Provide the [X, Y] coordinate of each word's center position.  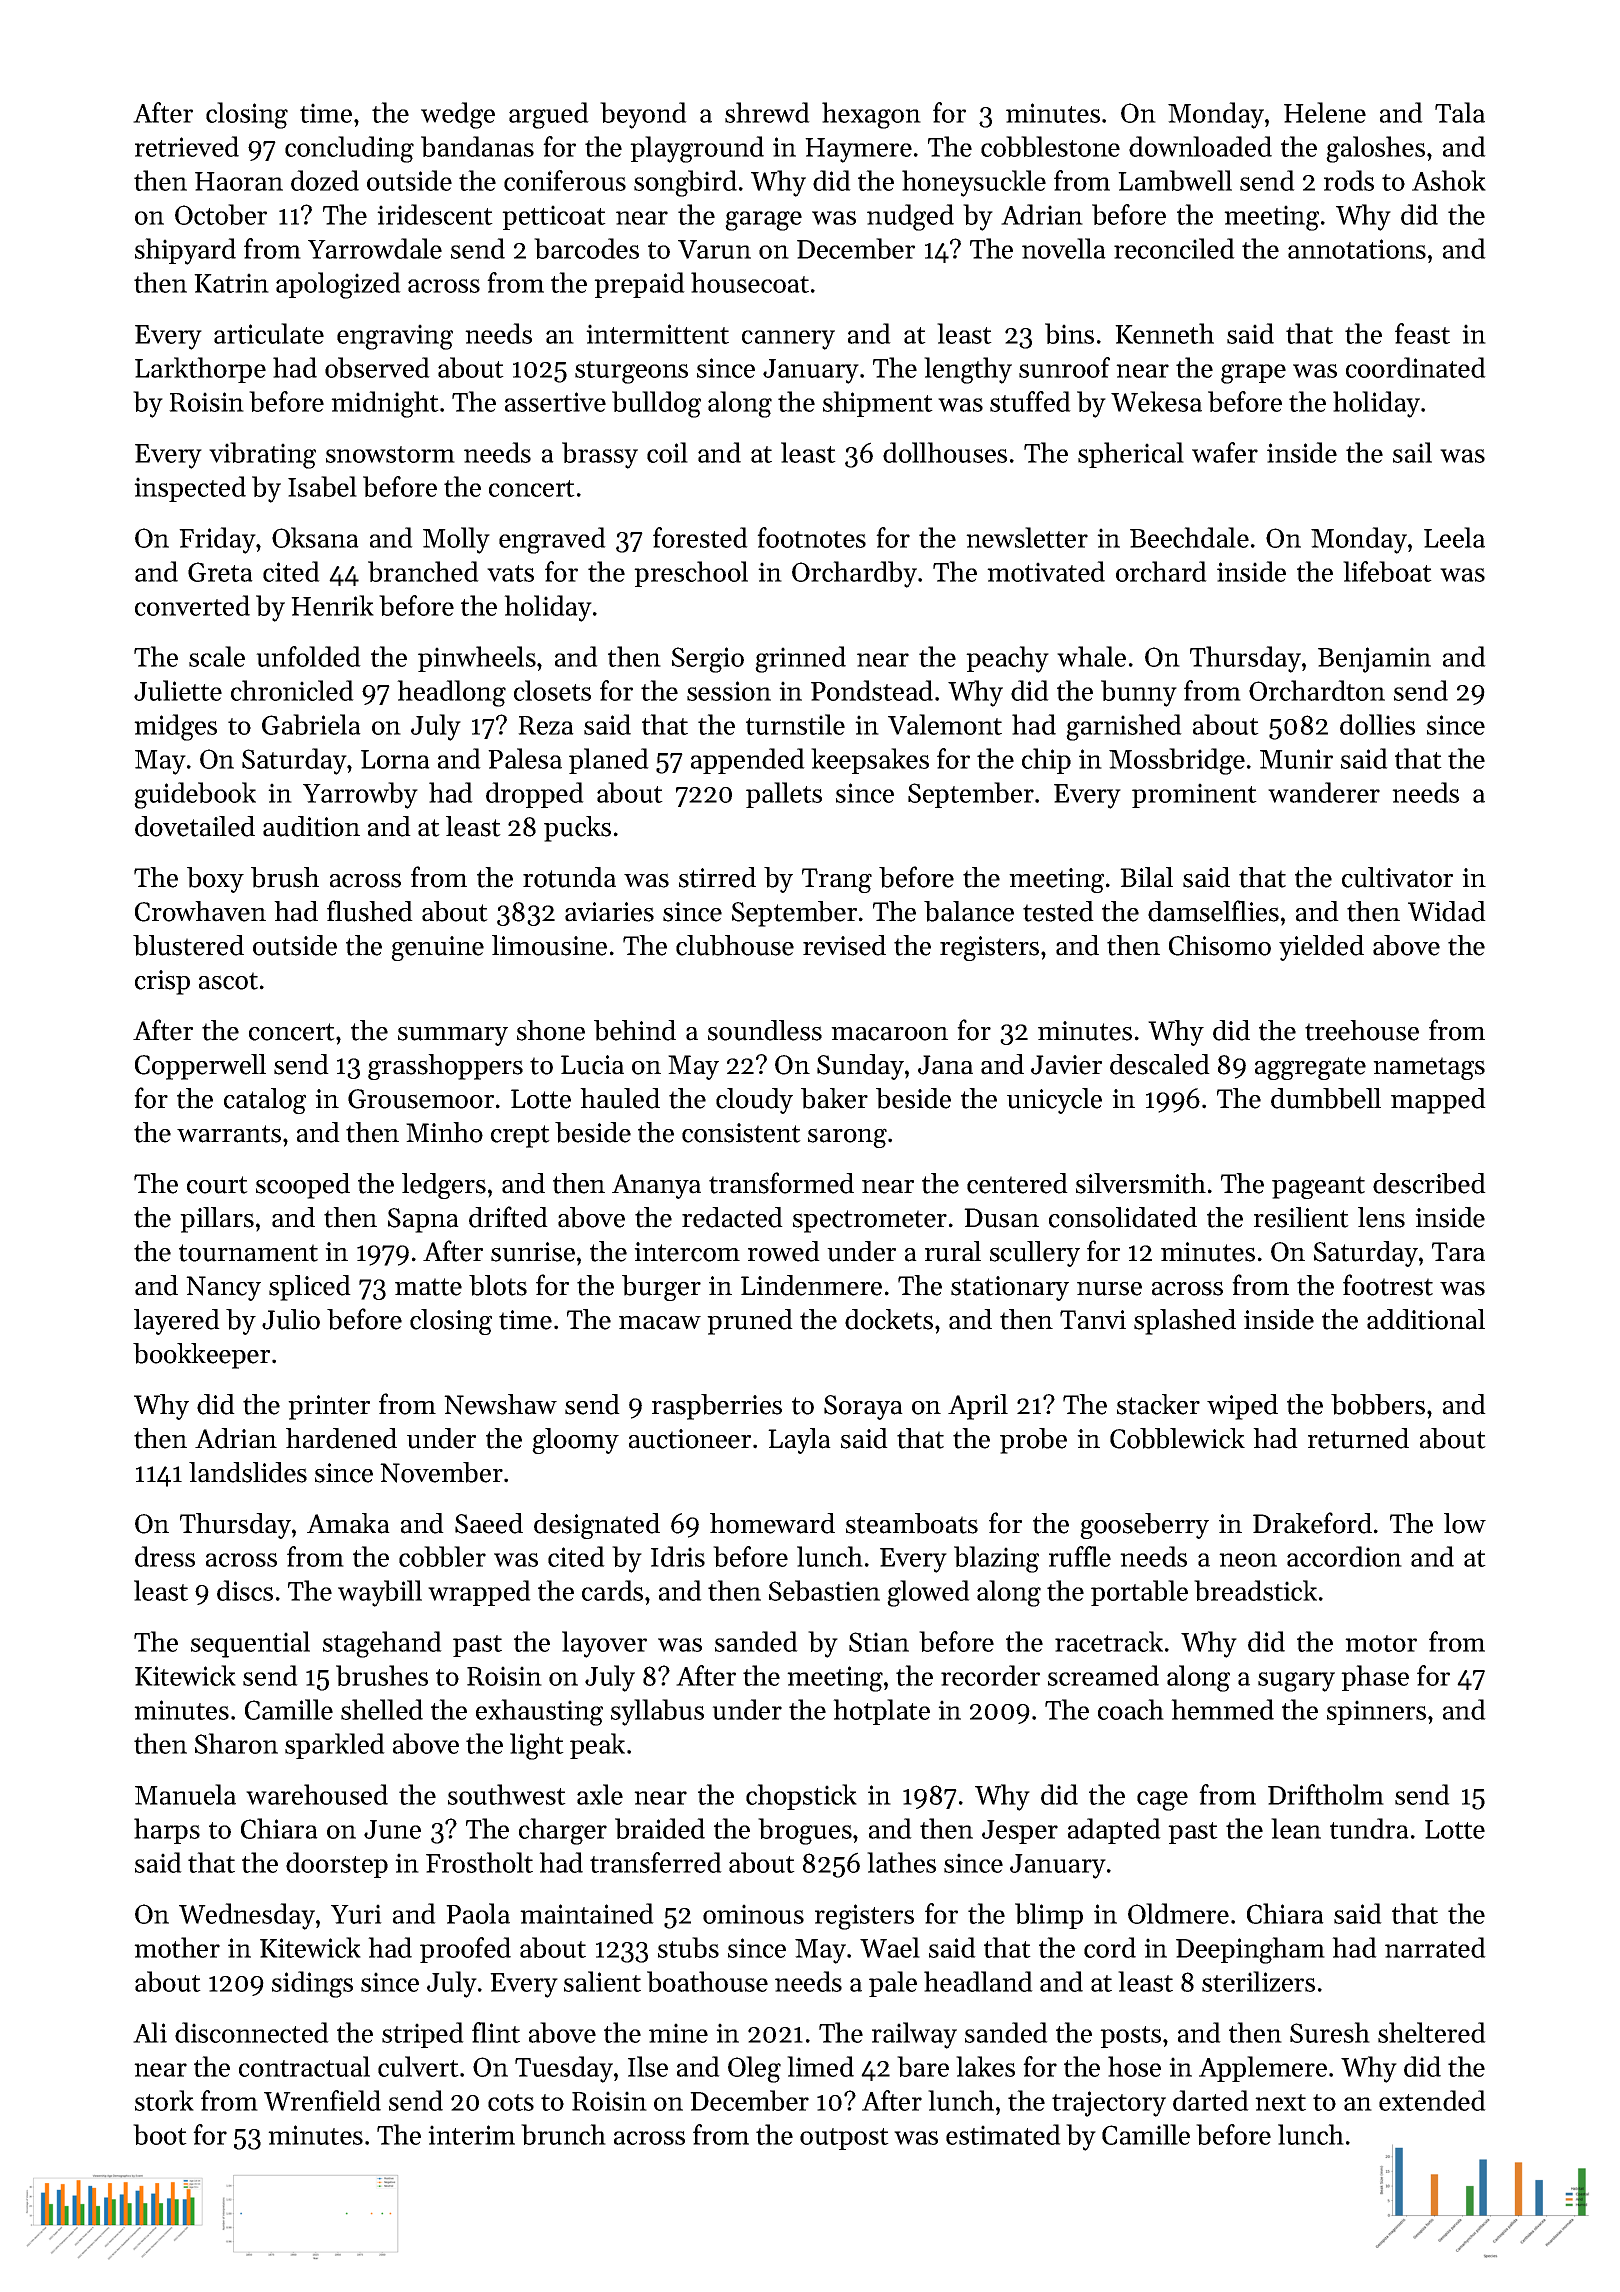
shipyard [185, 251]
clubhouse [735, 945]
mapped [1438, 1101]
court [217, 1185]
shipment [878, 404]
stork [164, 2100]
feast [1422, 333]
